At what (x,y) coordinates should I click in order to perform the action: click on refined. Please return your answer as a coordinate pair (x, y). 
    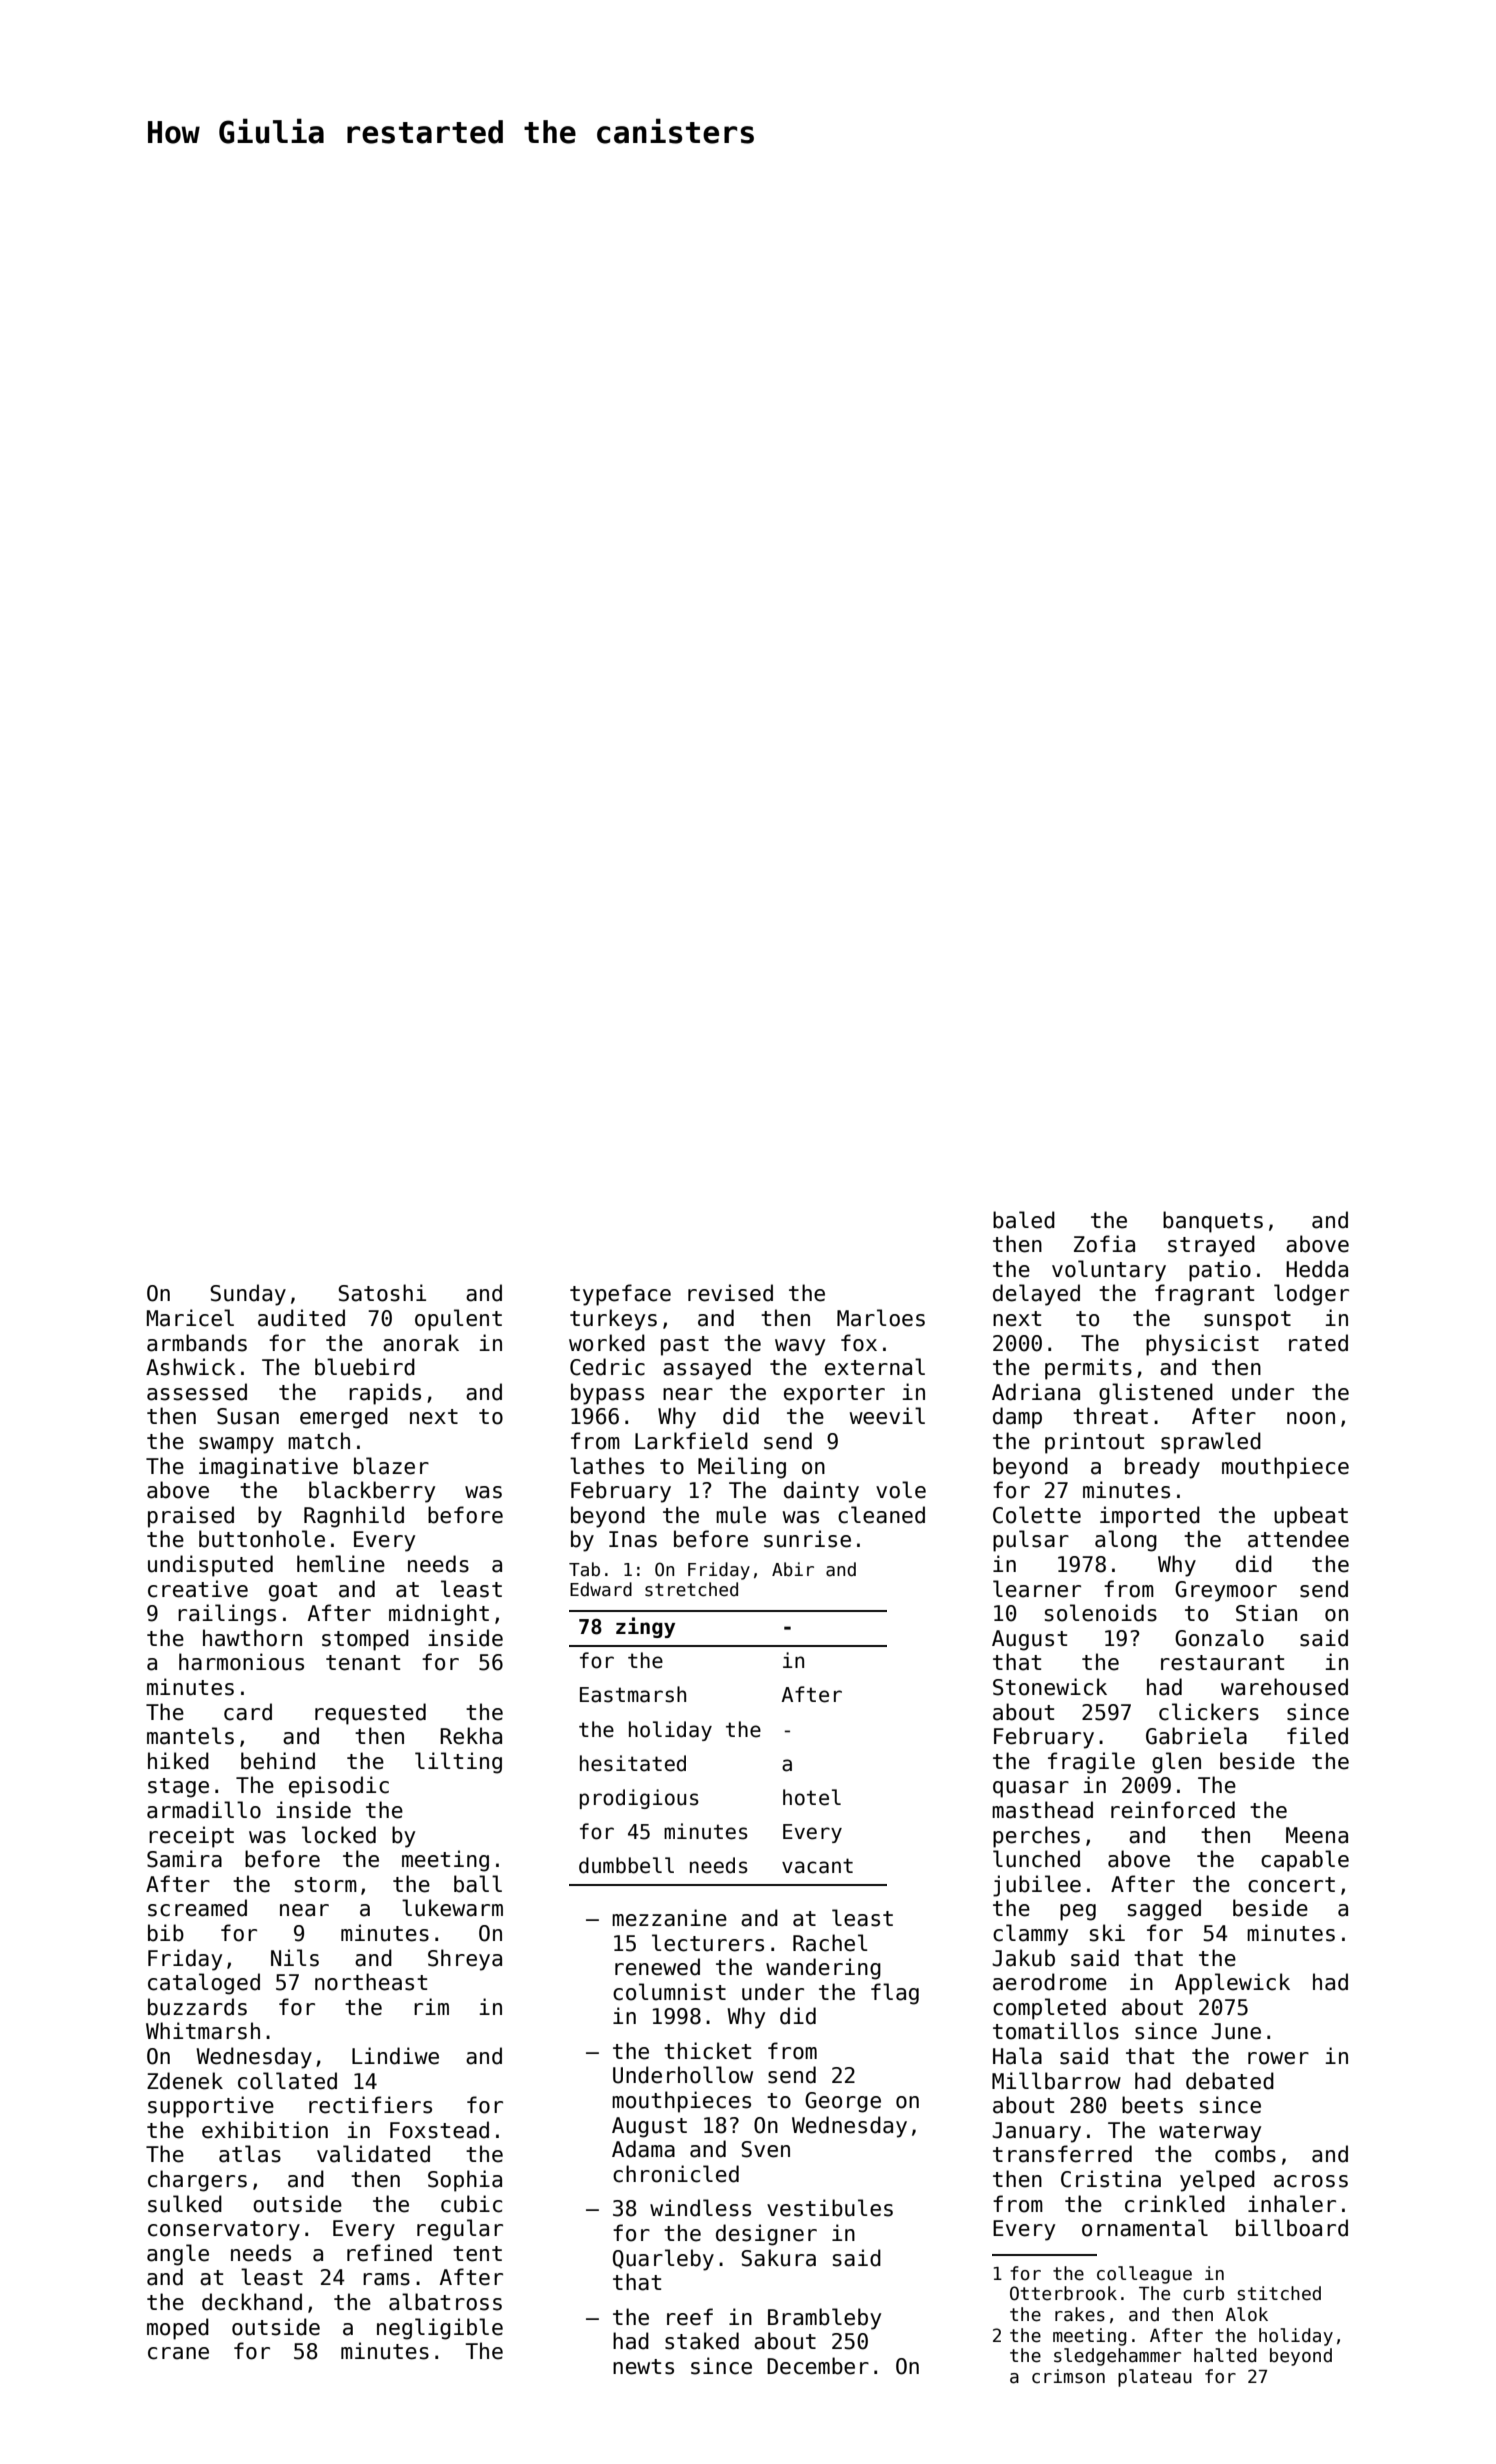
    Looking at the image, I should click on (389, 2253).
